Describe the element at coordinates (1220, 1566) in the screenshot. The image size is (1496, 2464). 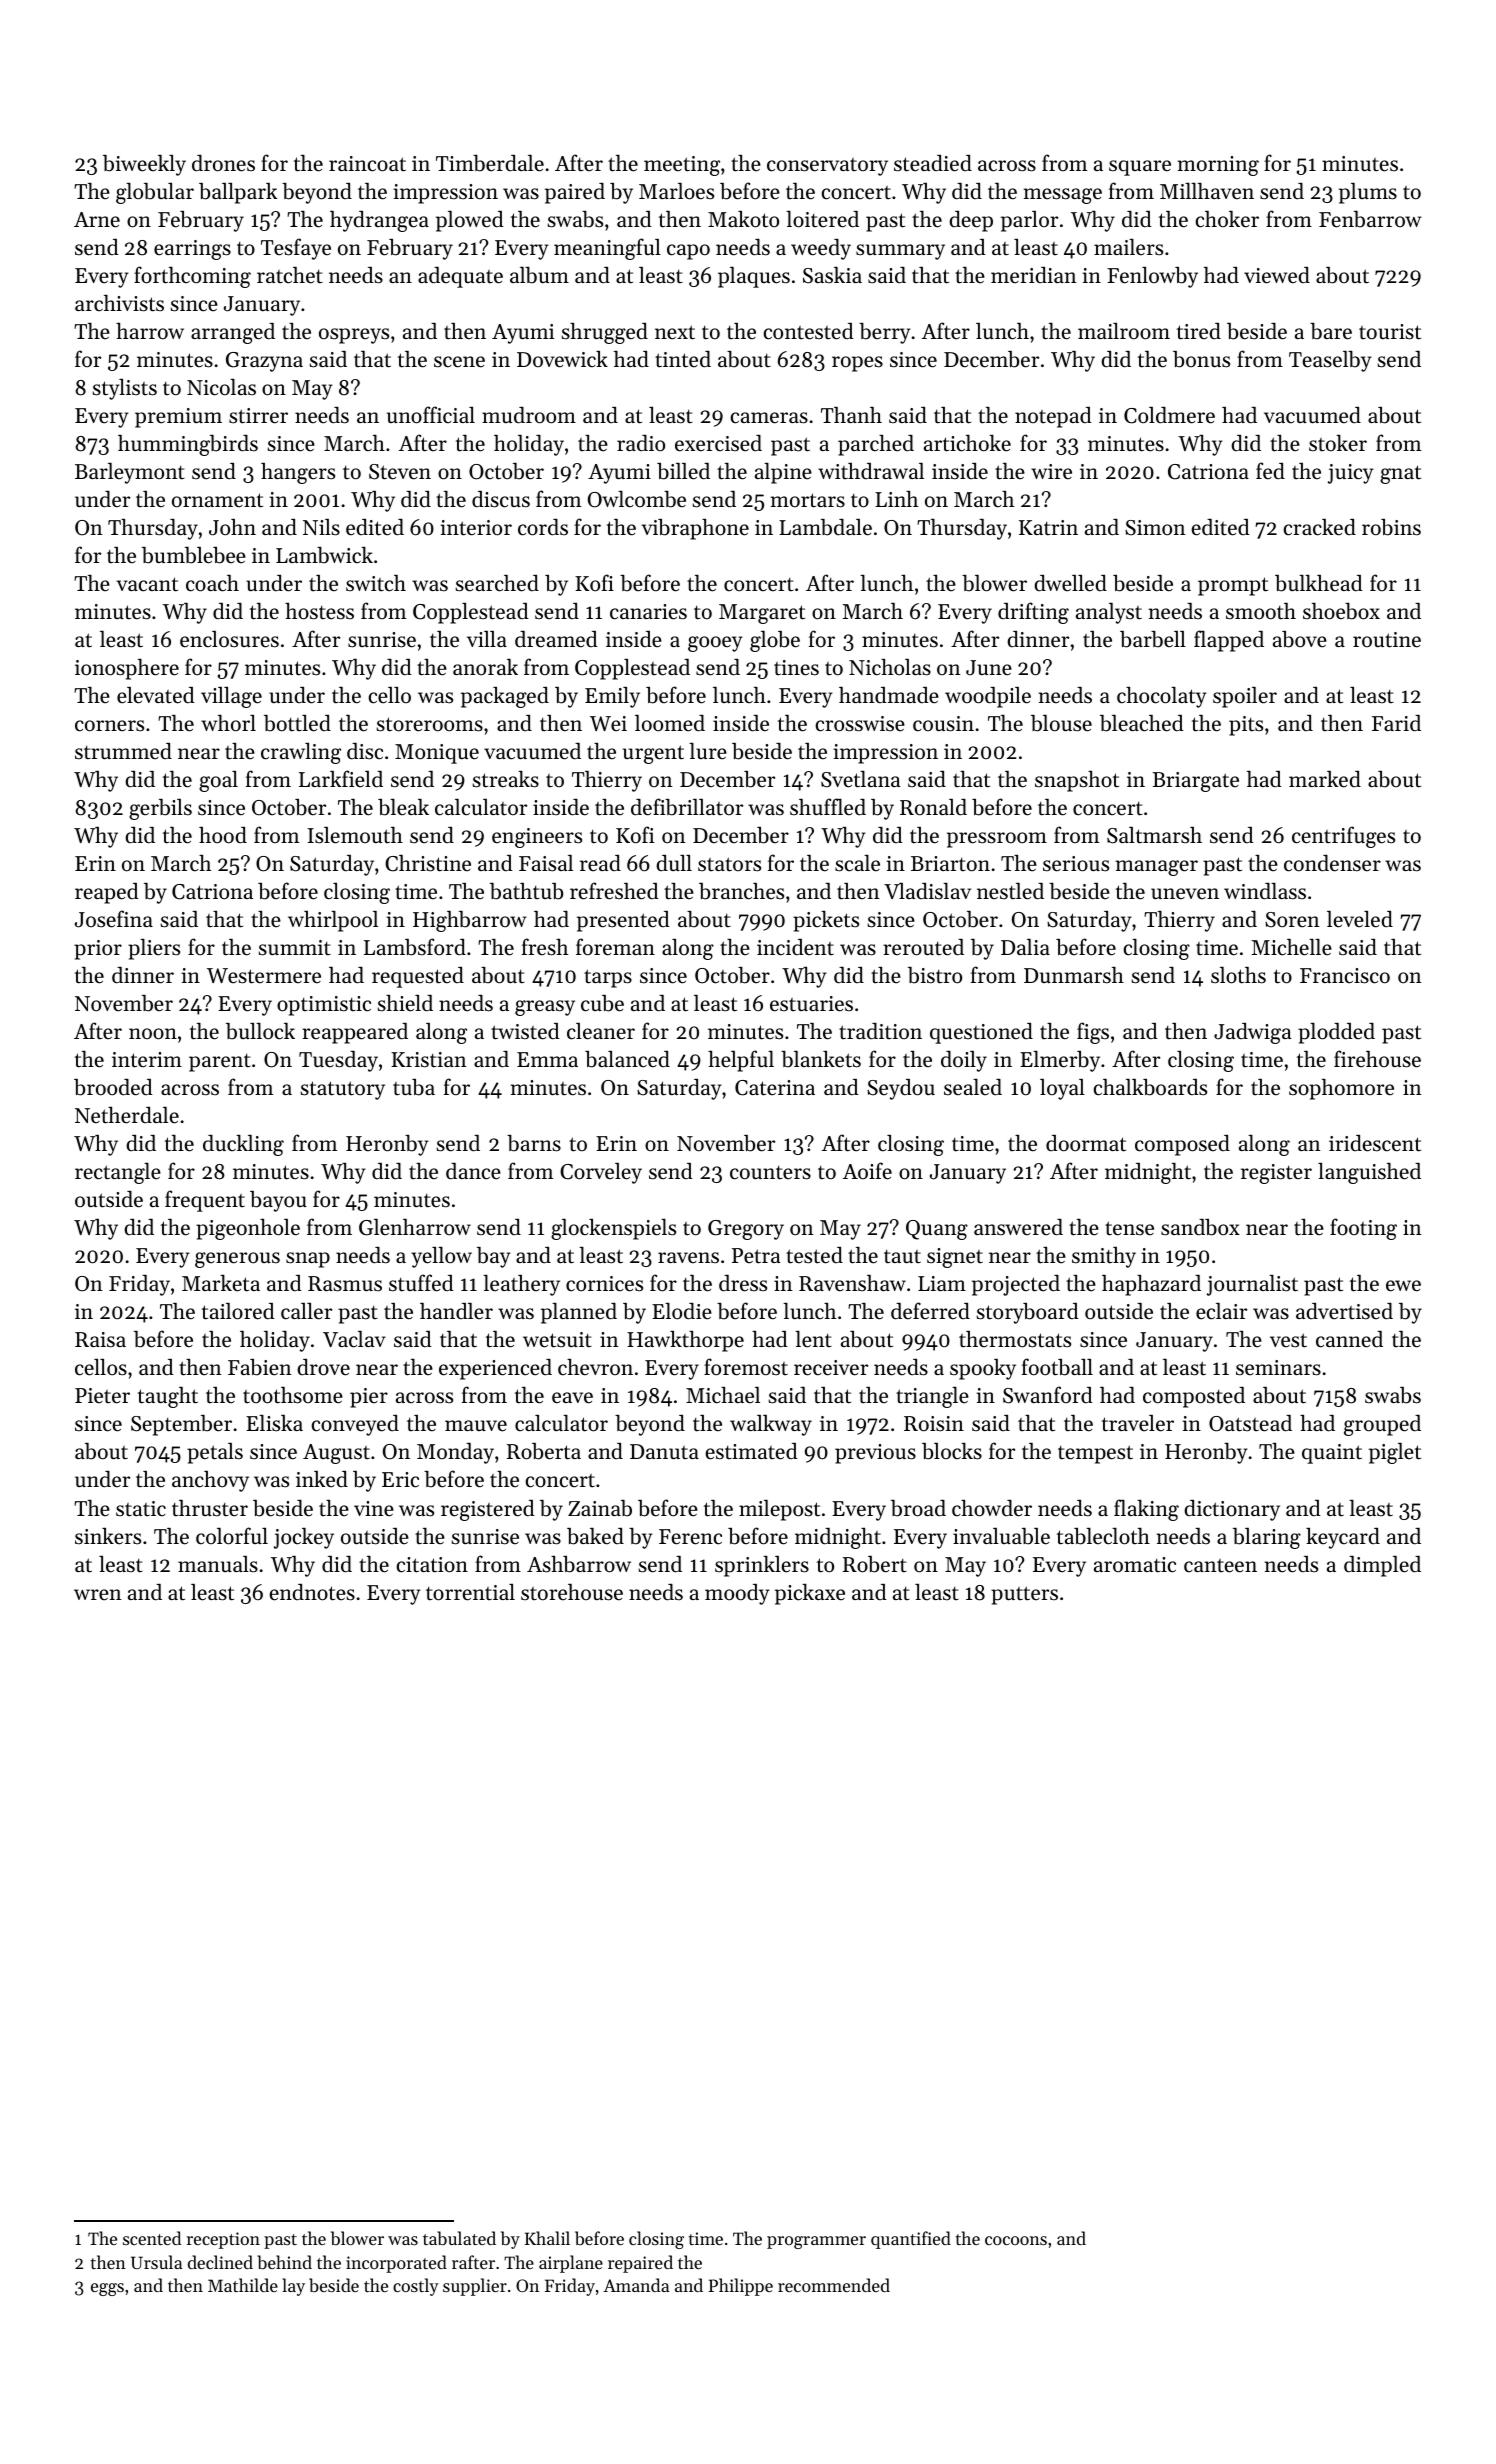
I see `canteen` at that location.
